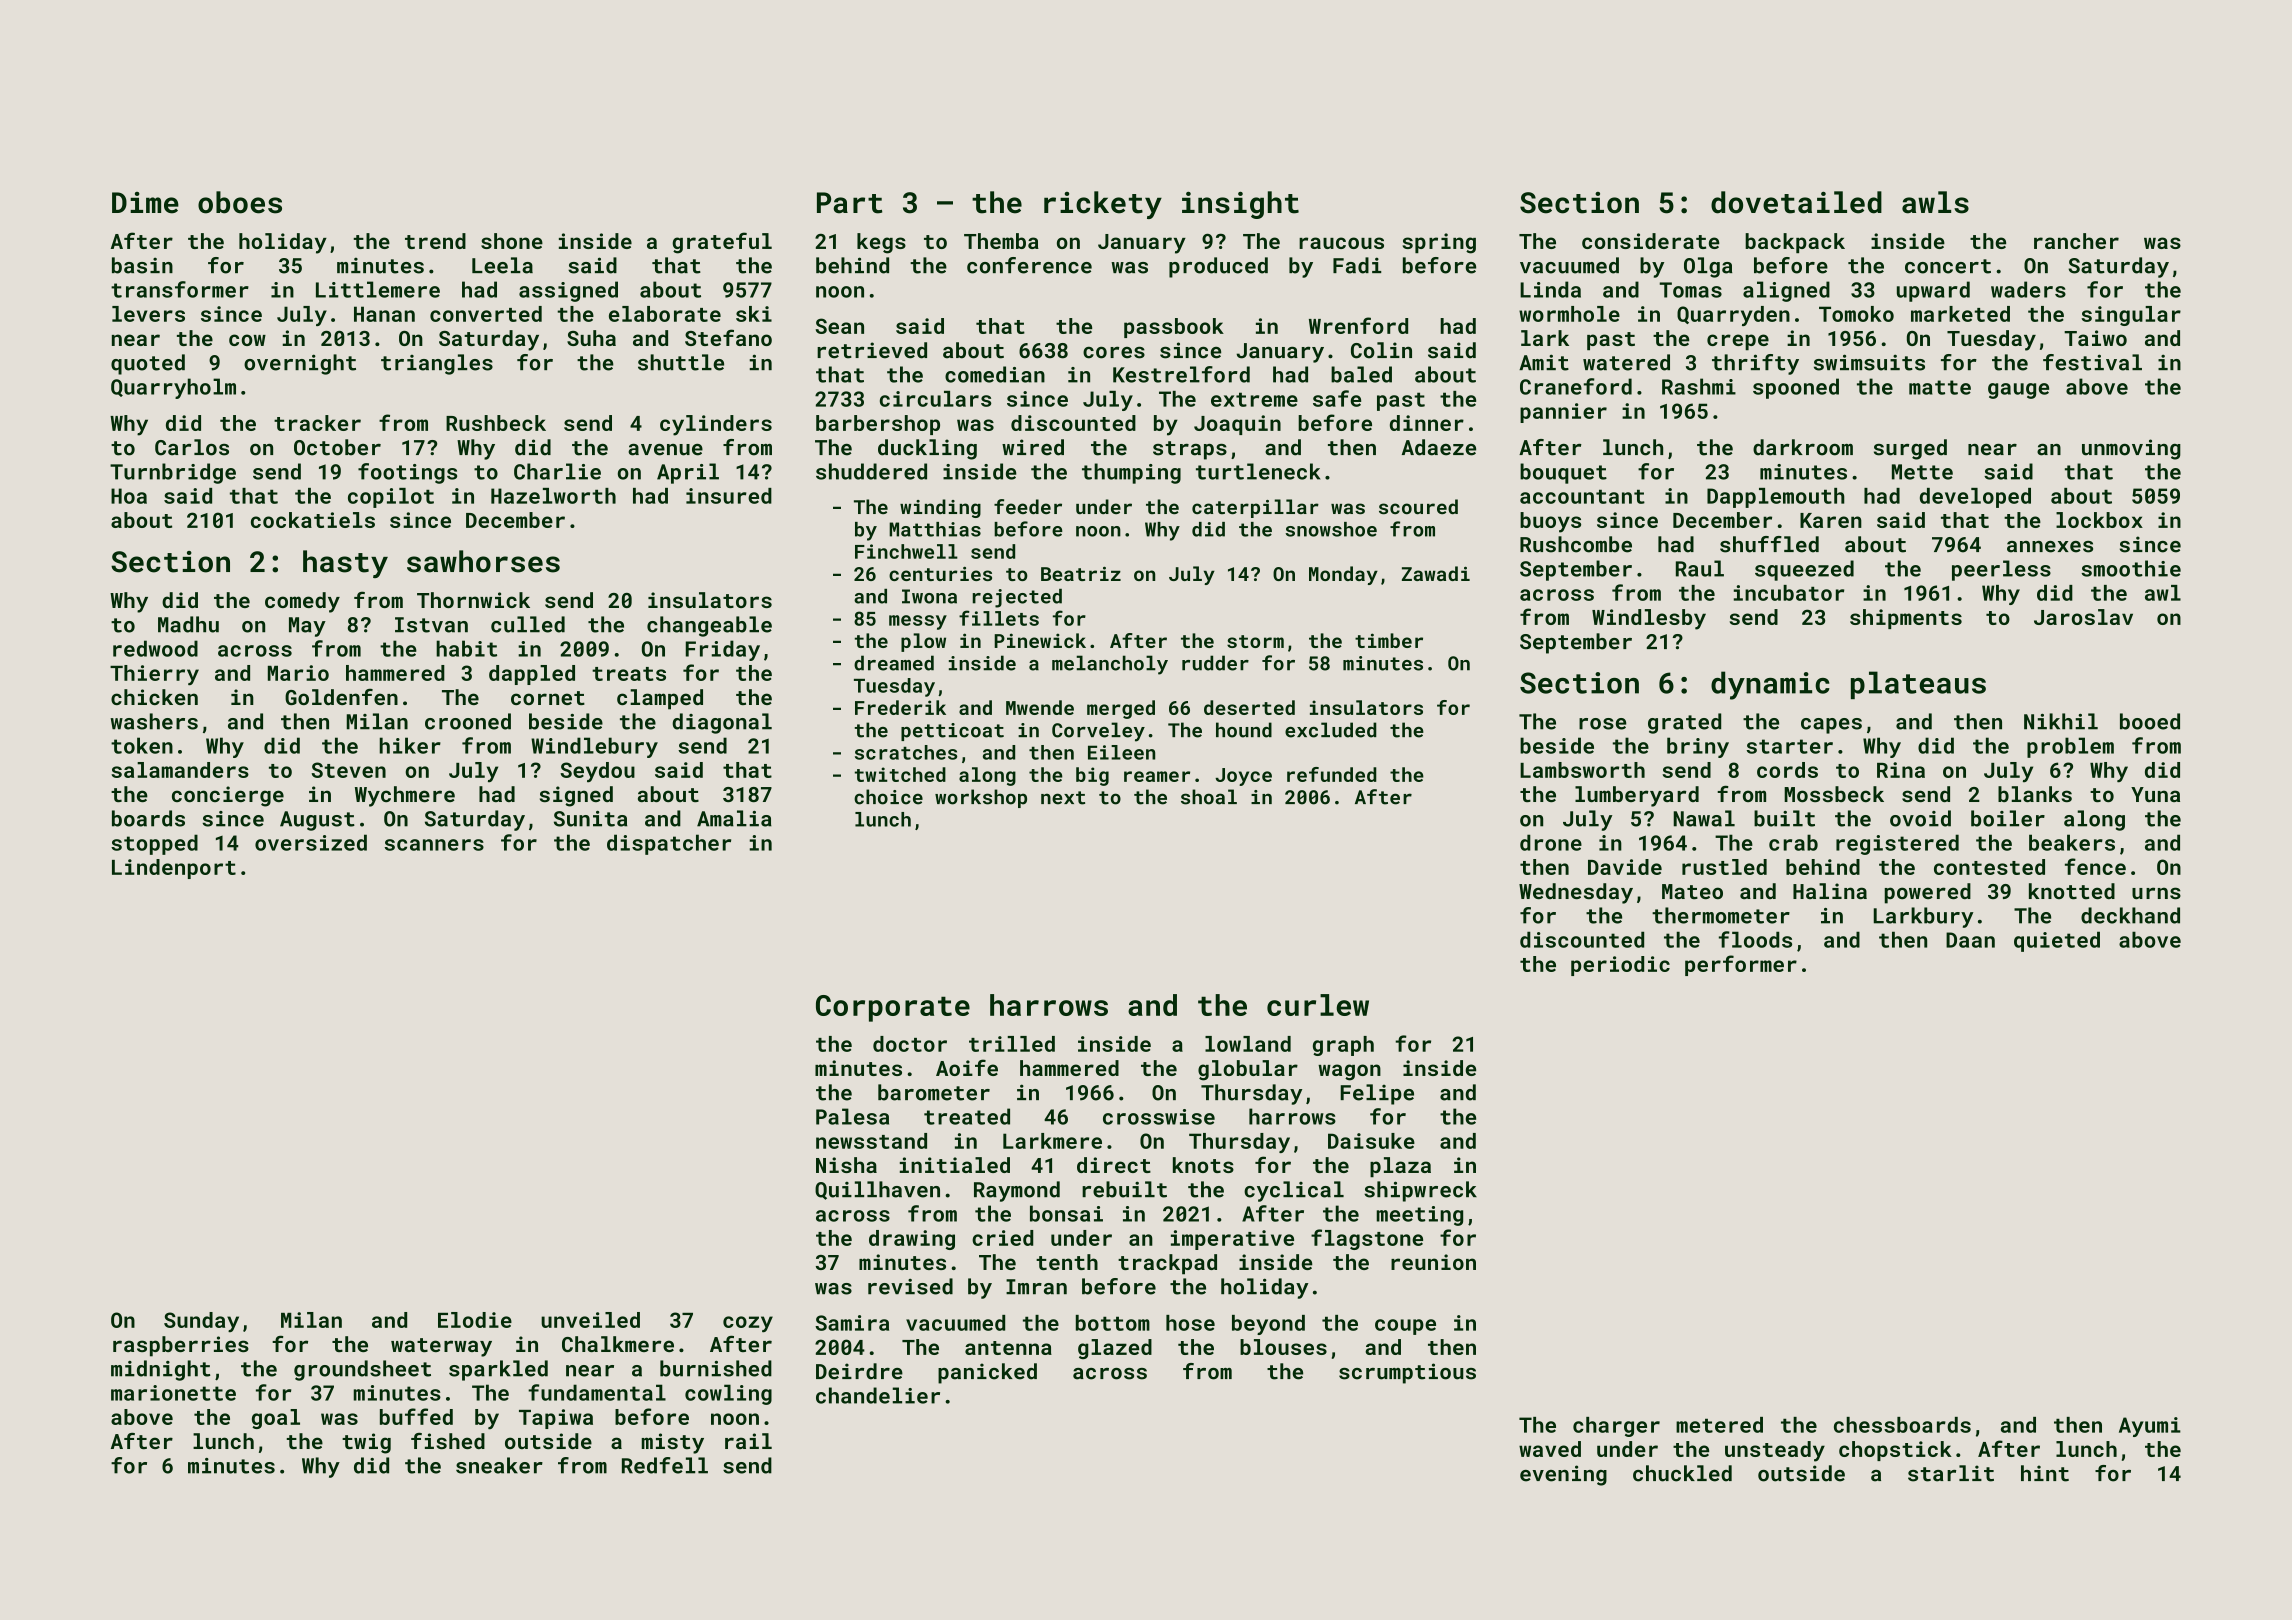 Image resolution: width=2292 pixels, height=1620 pixels. I want to click on beakers, so click(2072, 842).
